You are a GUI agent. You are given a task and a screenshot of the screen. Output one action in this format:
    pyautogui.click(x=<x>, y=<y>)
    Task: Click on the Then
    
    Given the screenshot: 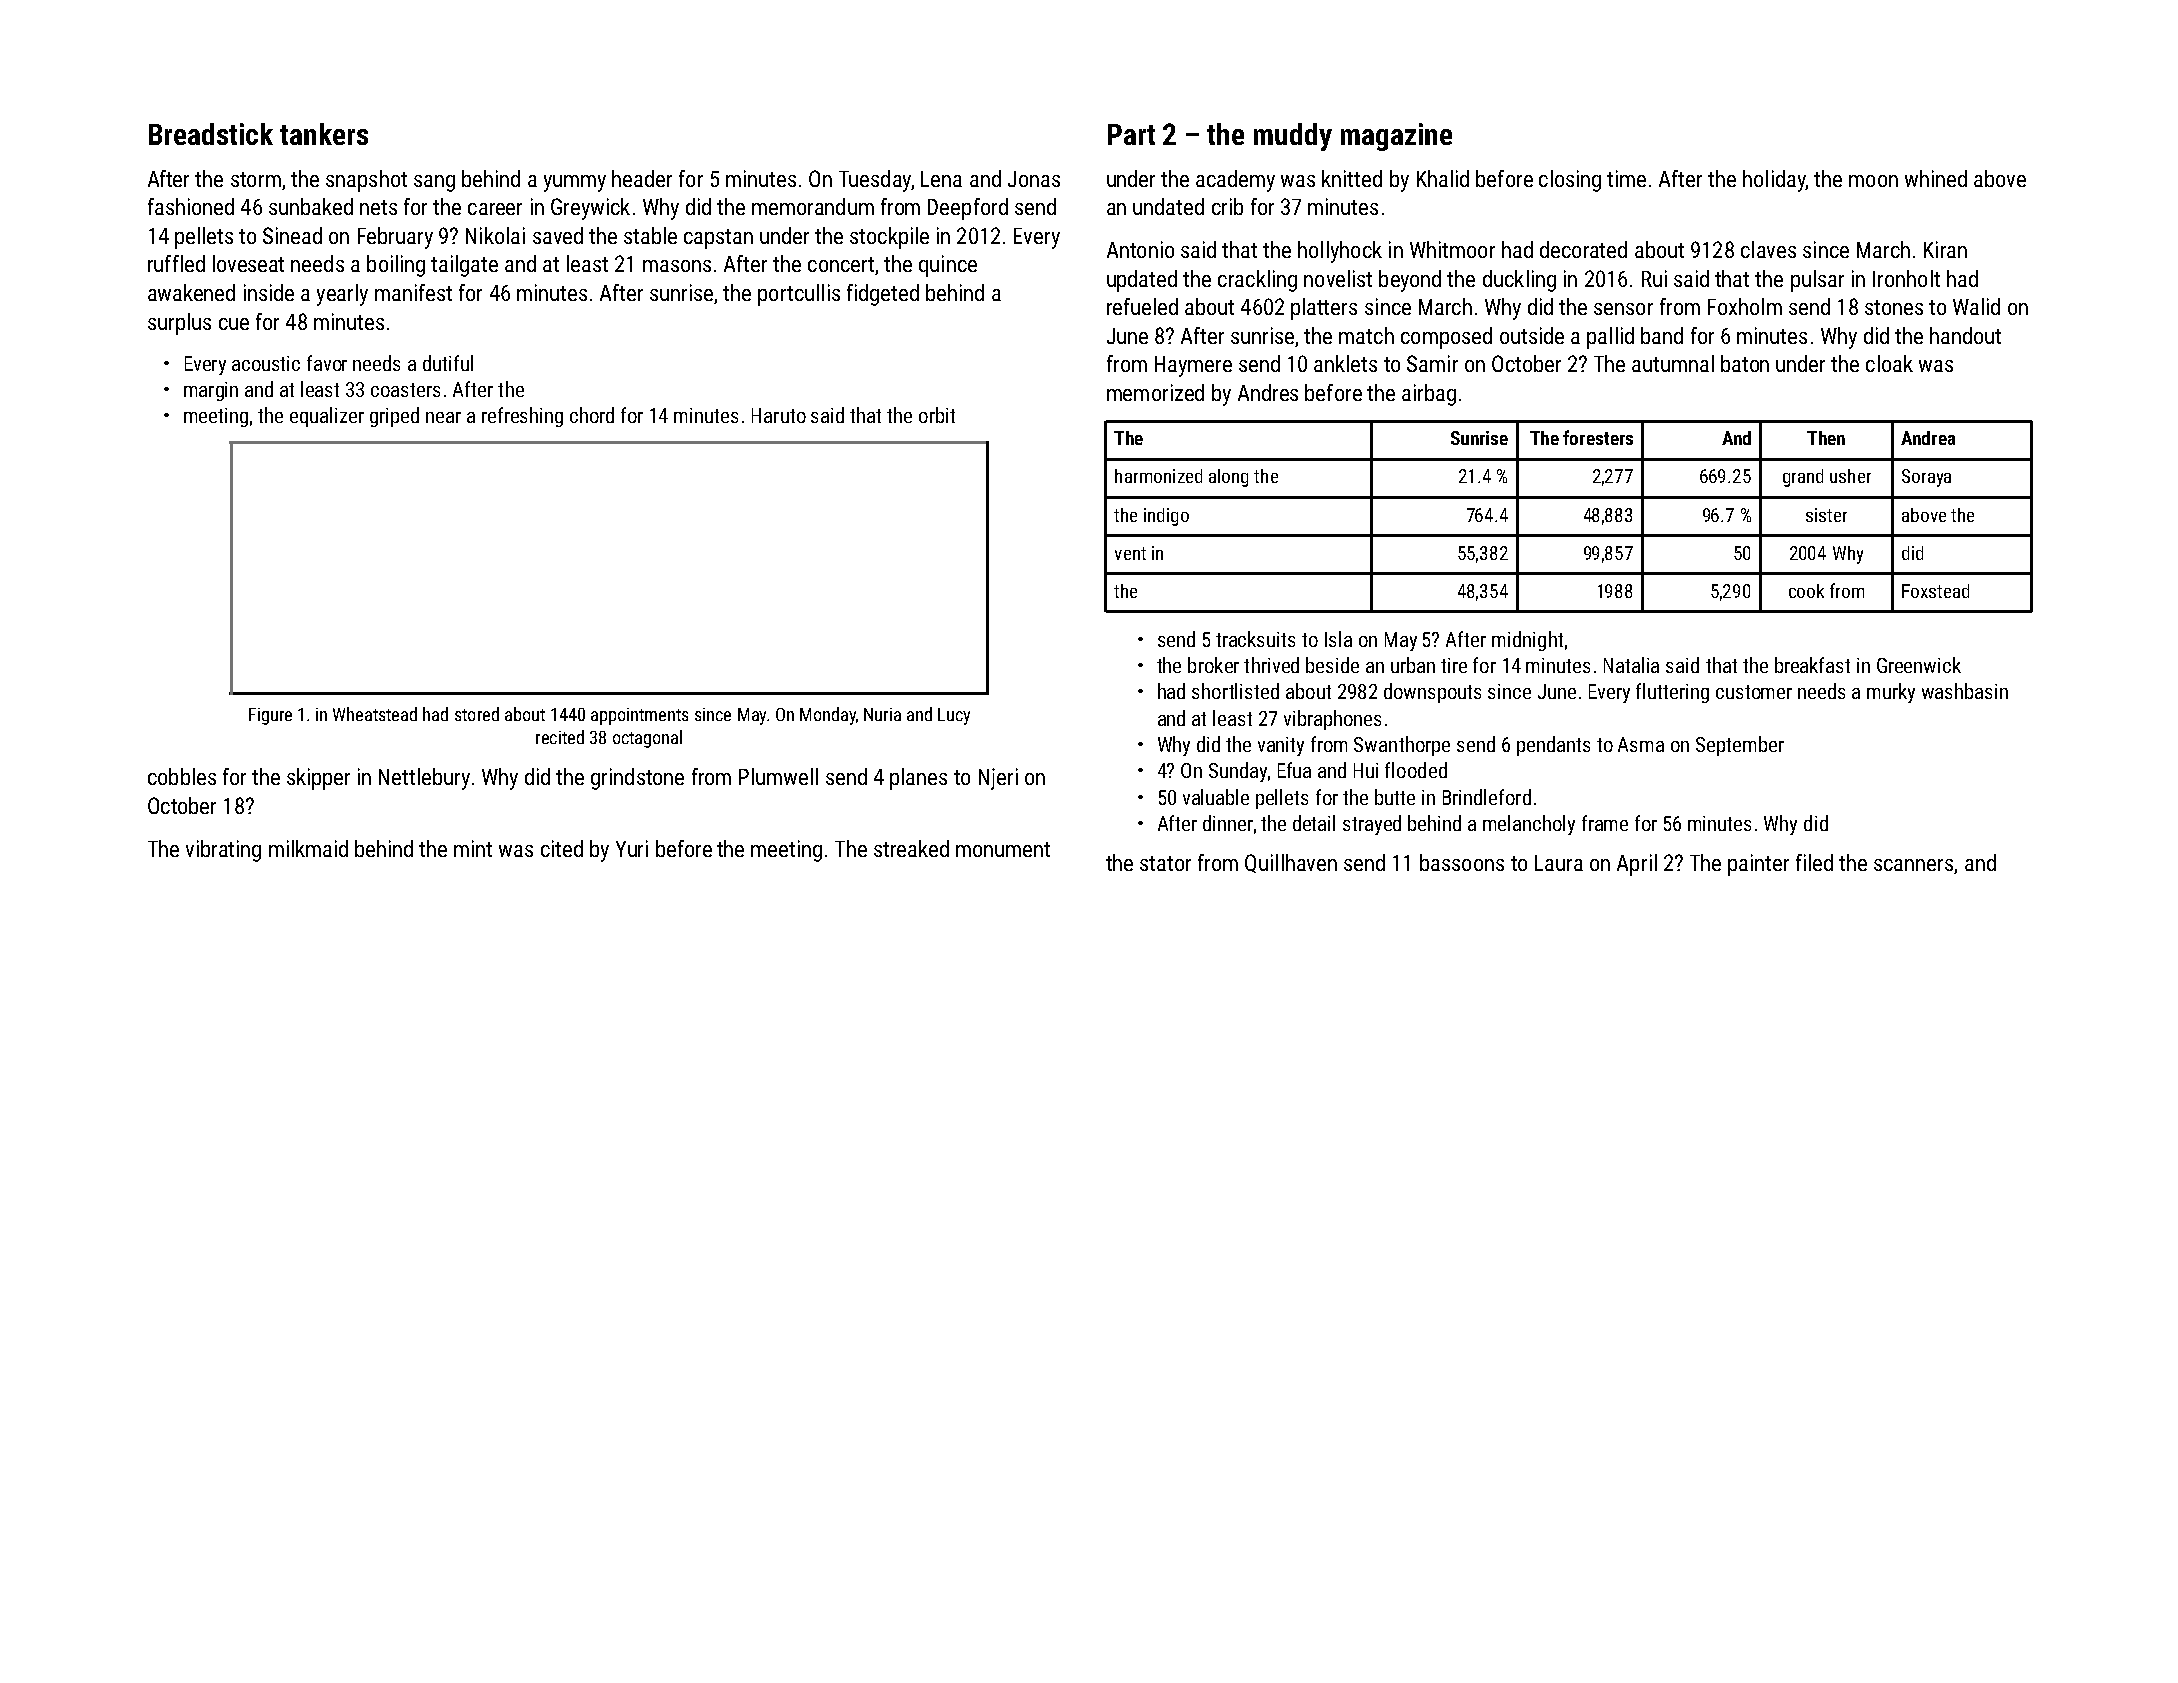 What is the action you would take?
    pyautogui.click(x=1826, y=438)
